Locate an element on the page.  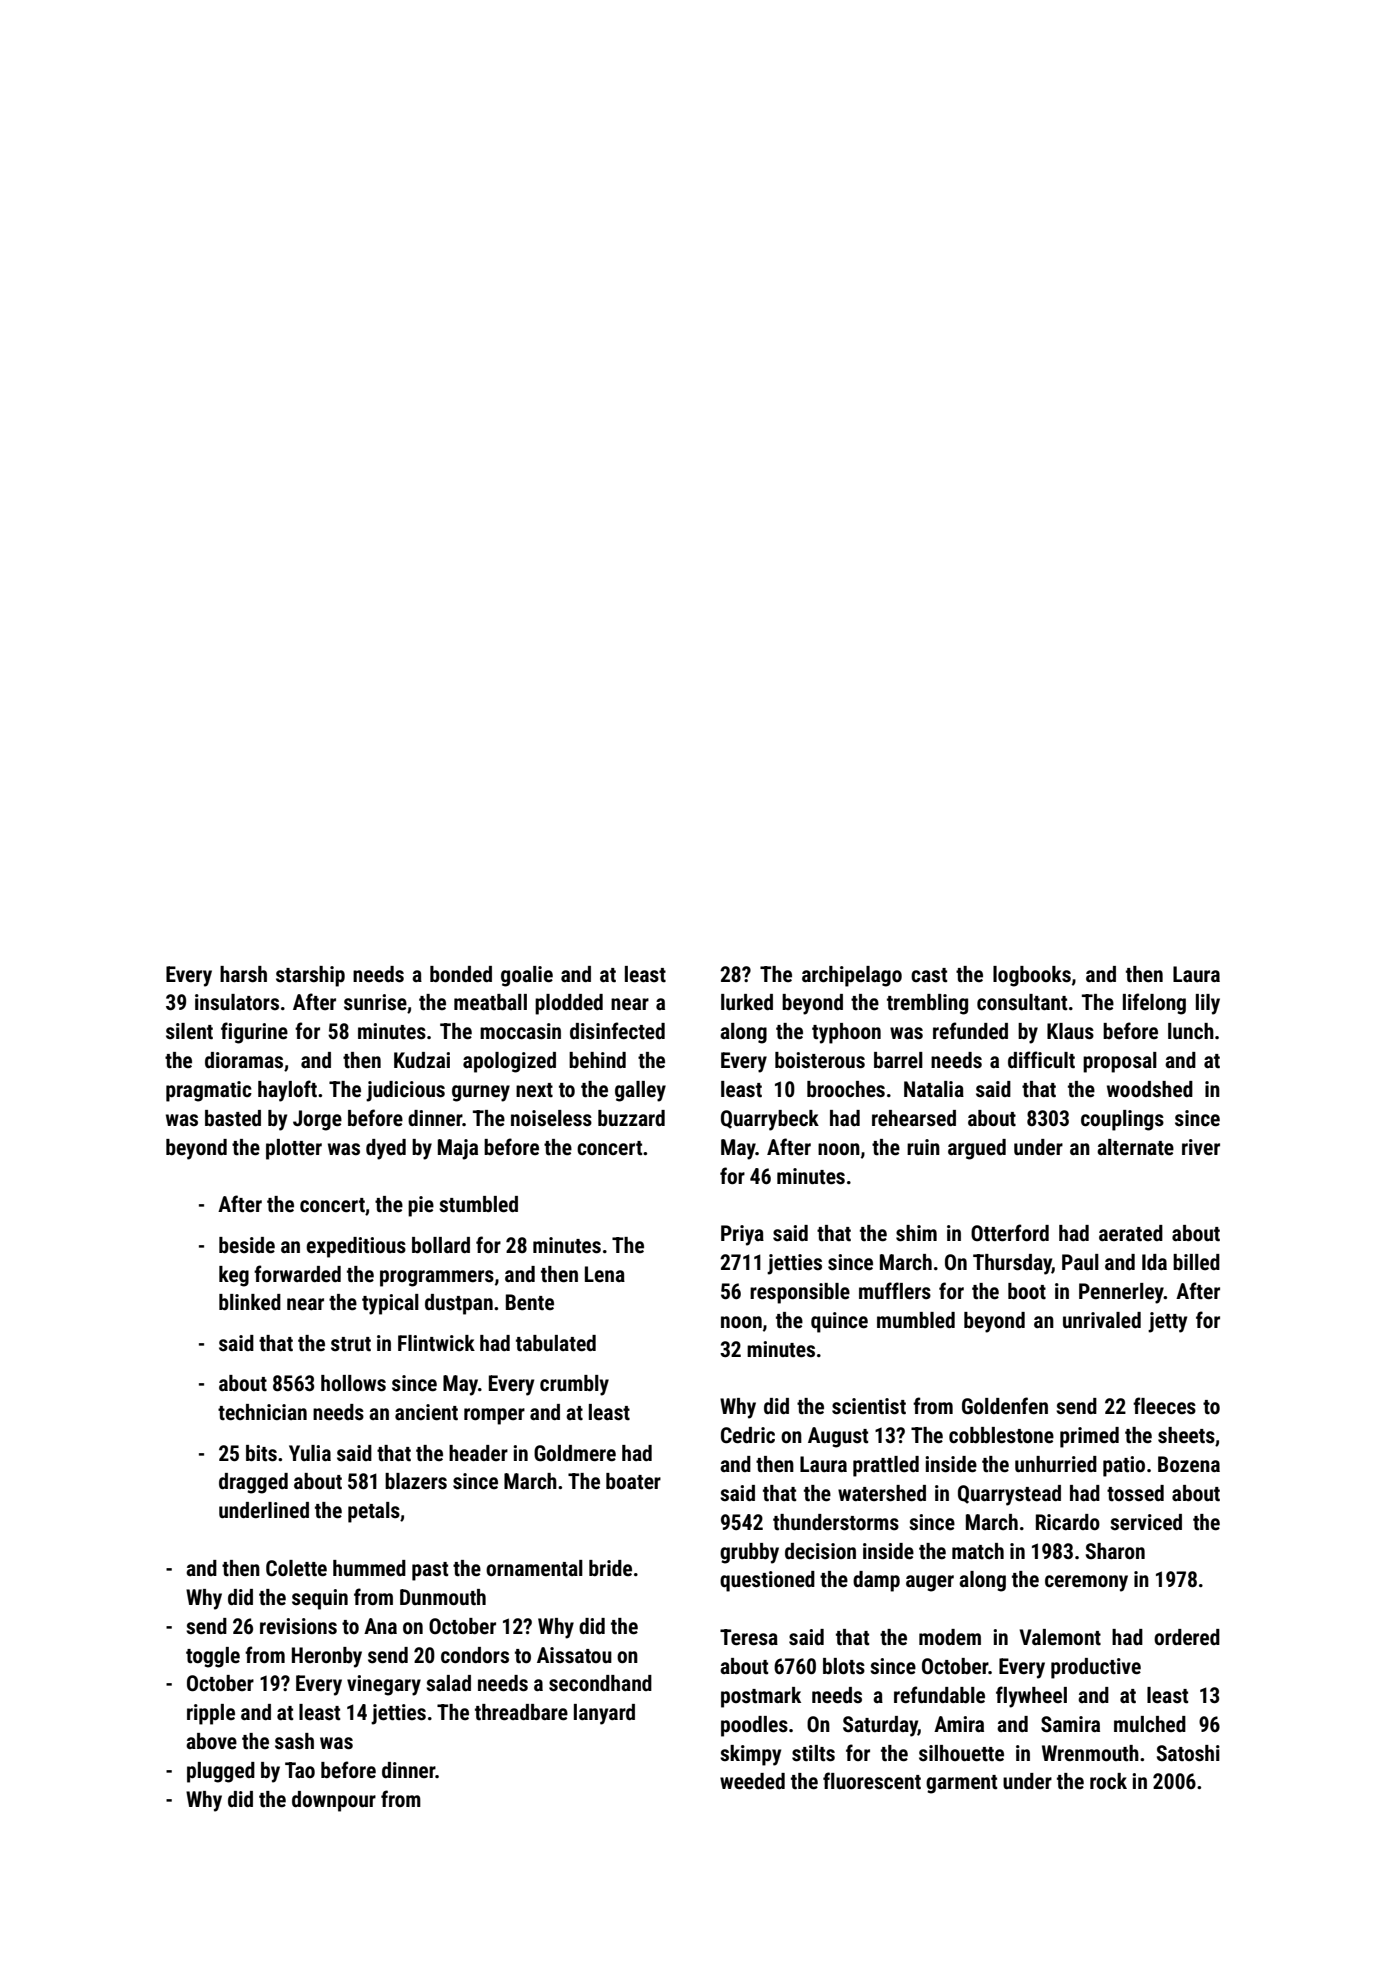
sheets is located at coordinates (1186, 1435).
